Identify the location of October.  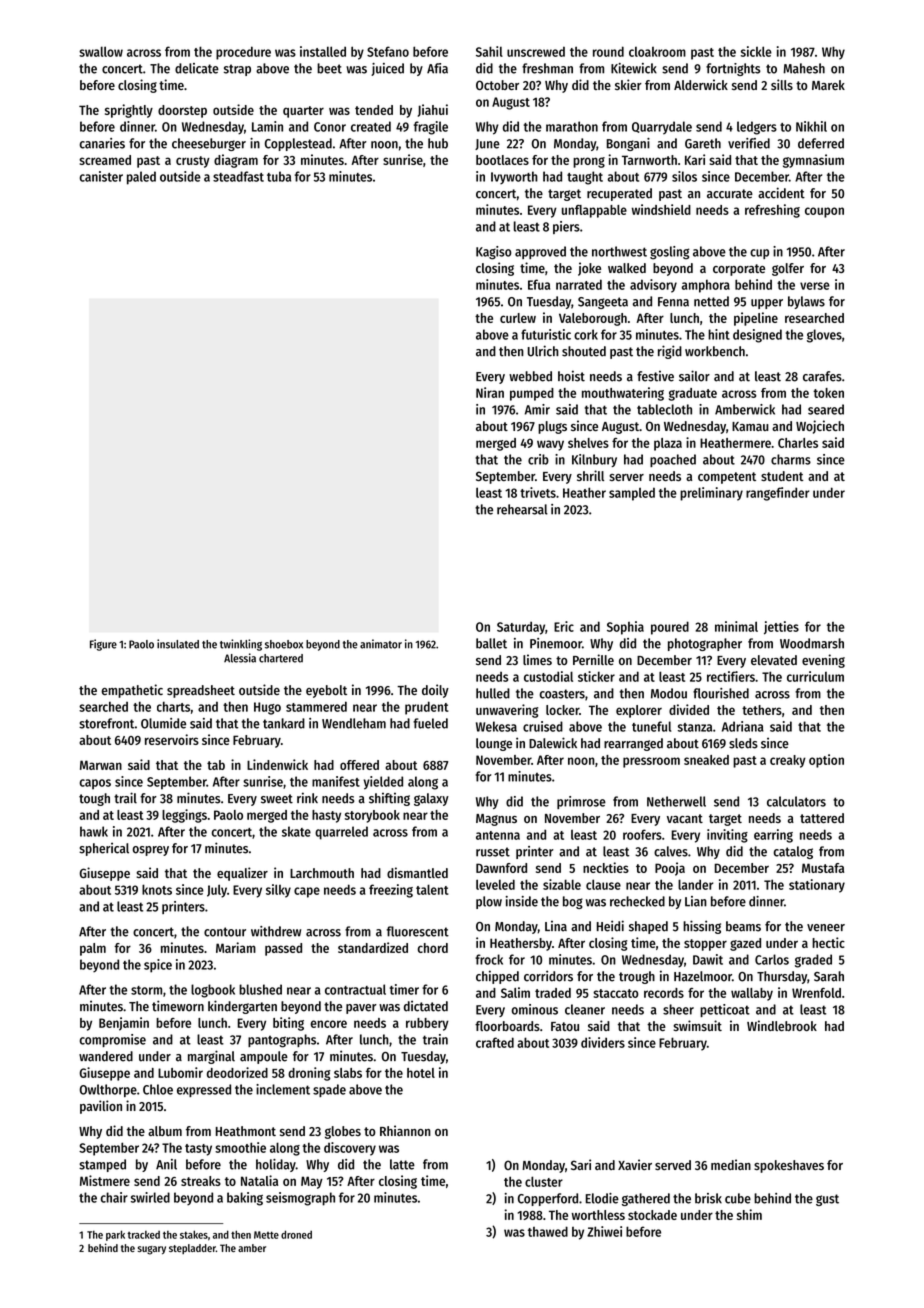
(497, 85).
